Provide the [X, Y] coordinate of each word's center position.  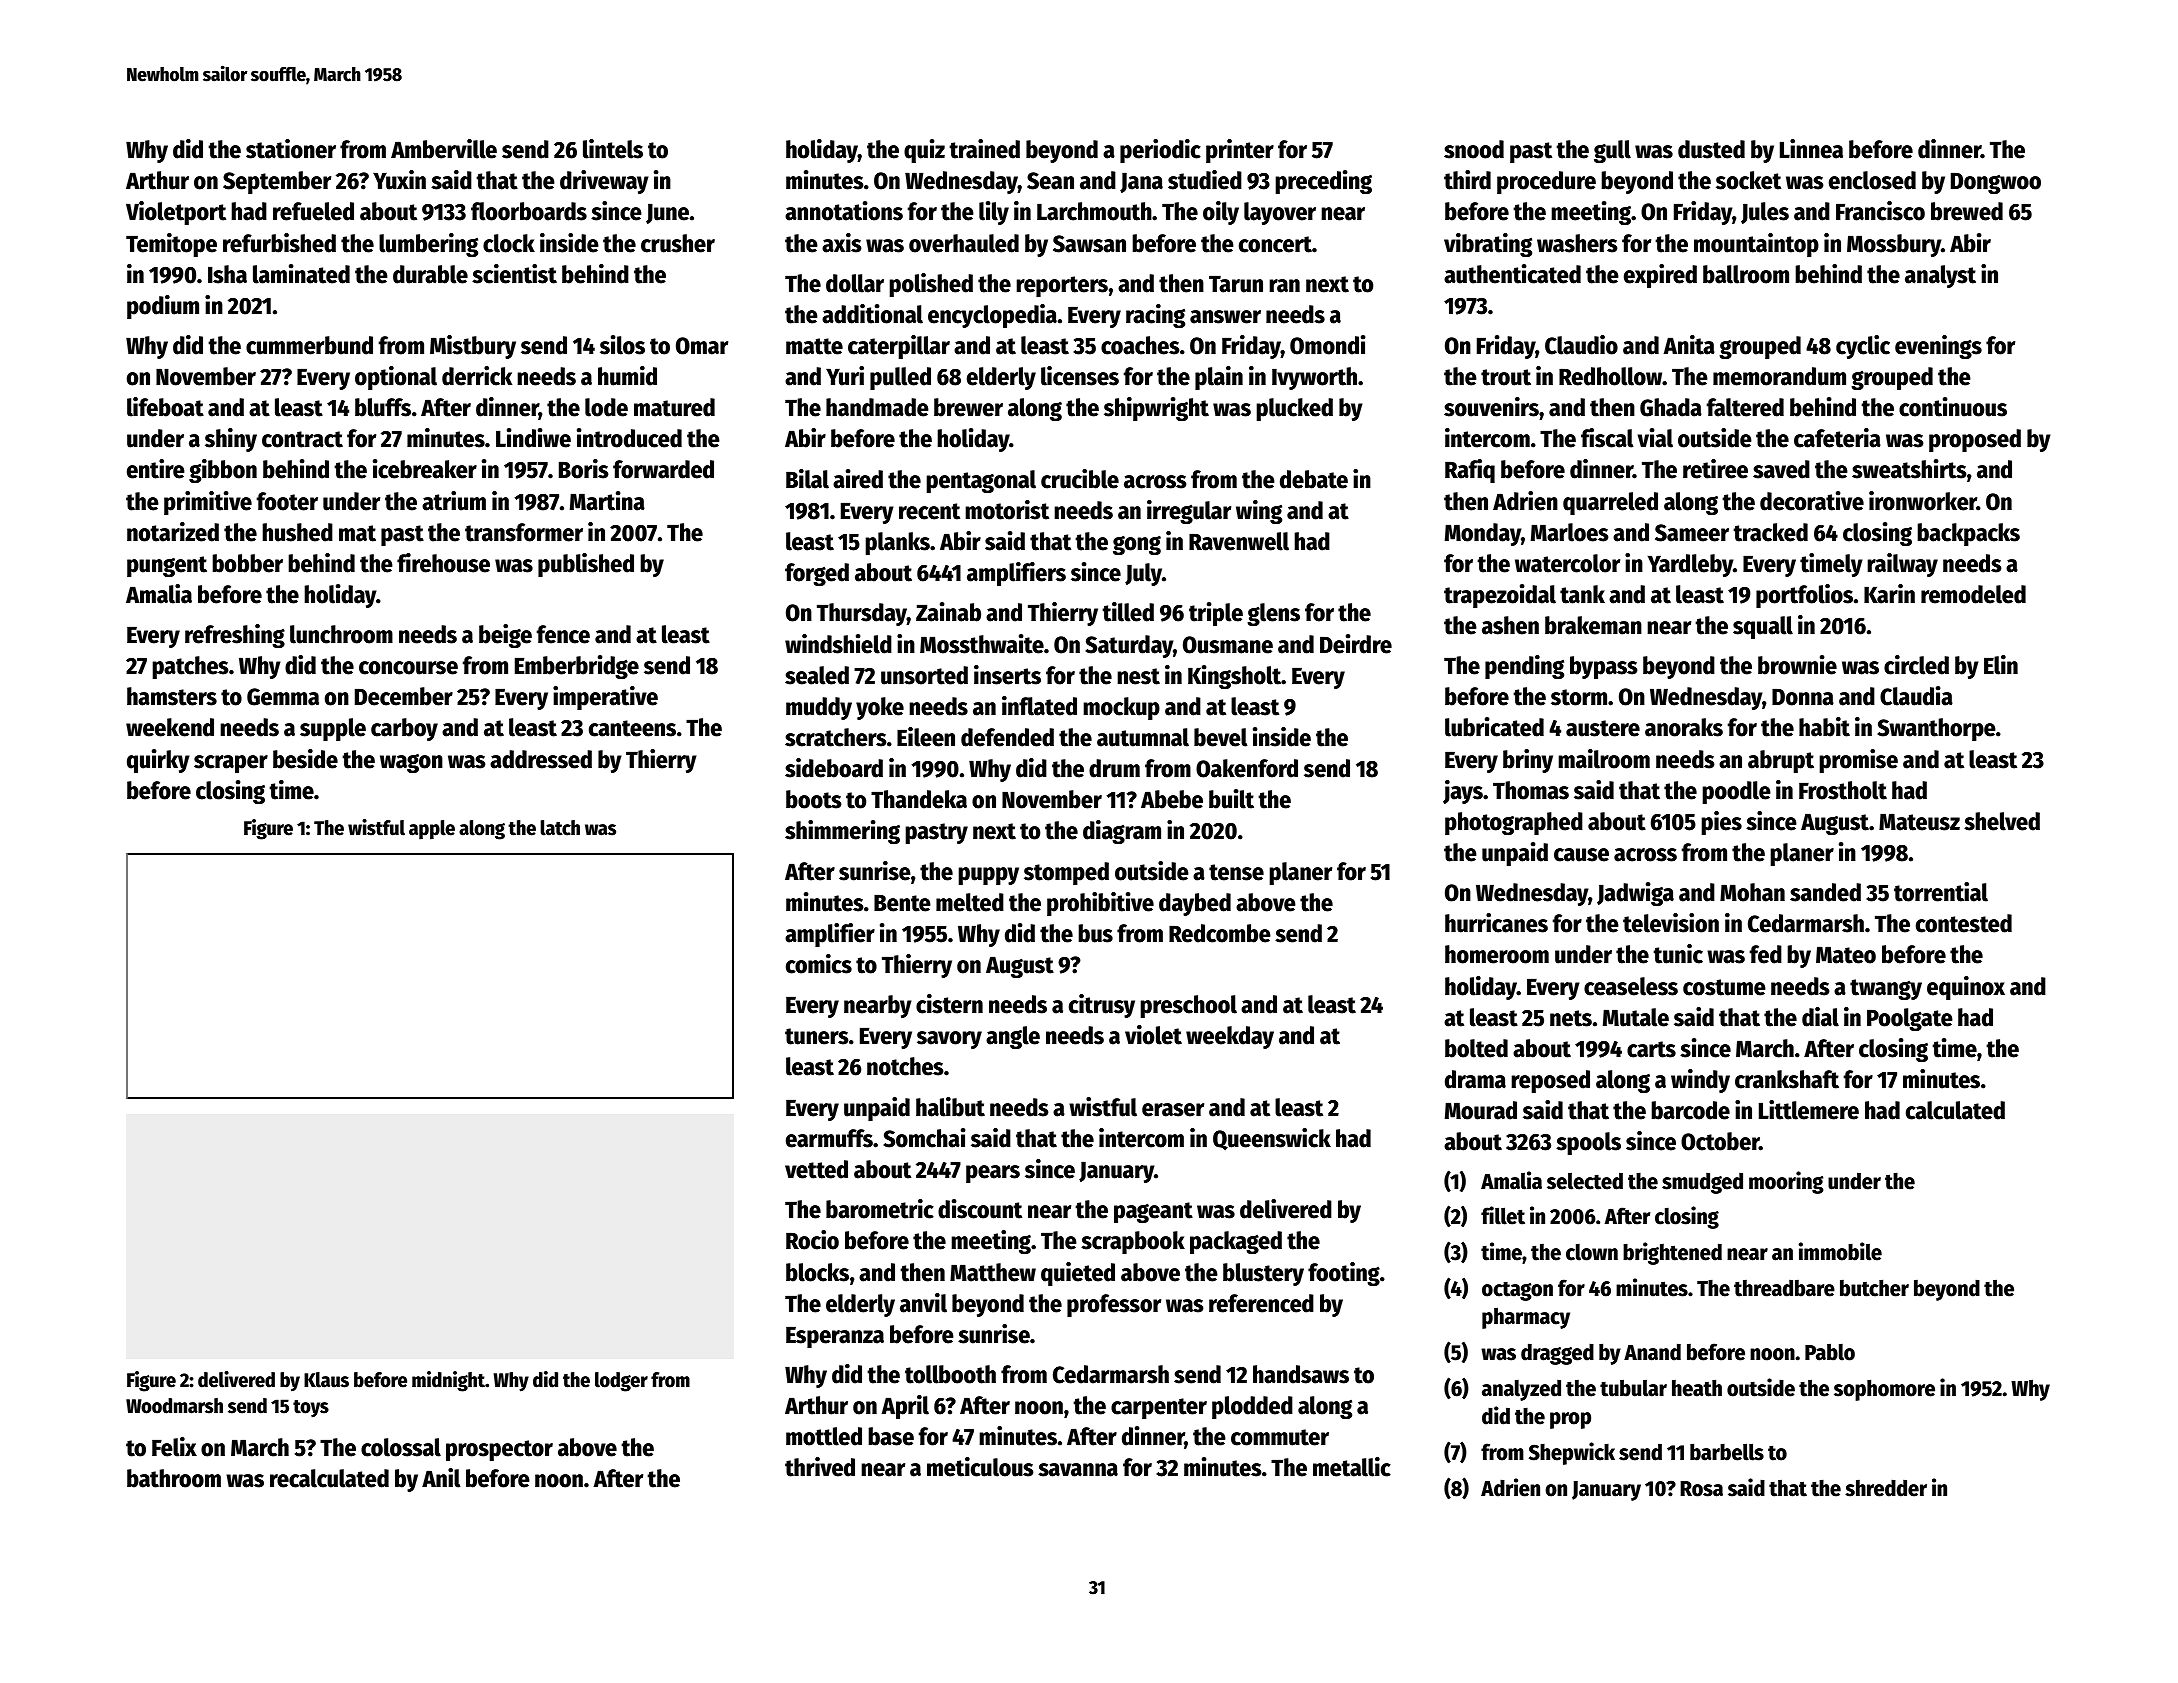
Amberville [444, 149]
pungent [167, 566]
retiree [1715, 469]
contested [1964, 923]
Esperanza [835, 1337]
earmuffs [829, 1138]
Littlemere [1809, 1110]
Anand [1652, 1352]
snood [1474, 149]
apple [432, 830]
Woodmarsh [174, 1406]
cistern [949, 1004]
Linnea [1811, 149]
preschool [1188, 1006]
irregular [1189, 512]
